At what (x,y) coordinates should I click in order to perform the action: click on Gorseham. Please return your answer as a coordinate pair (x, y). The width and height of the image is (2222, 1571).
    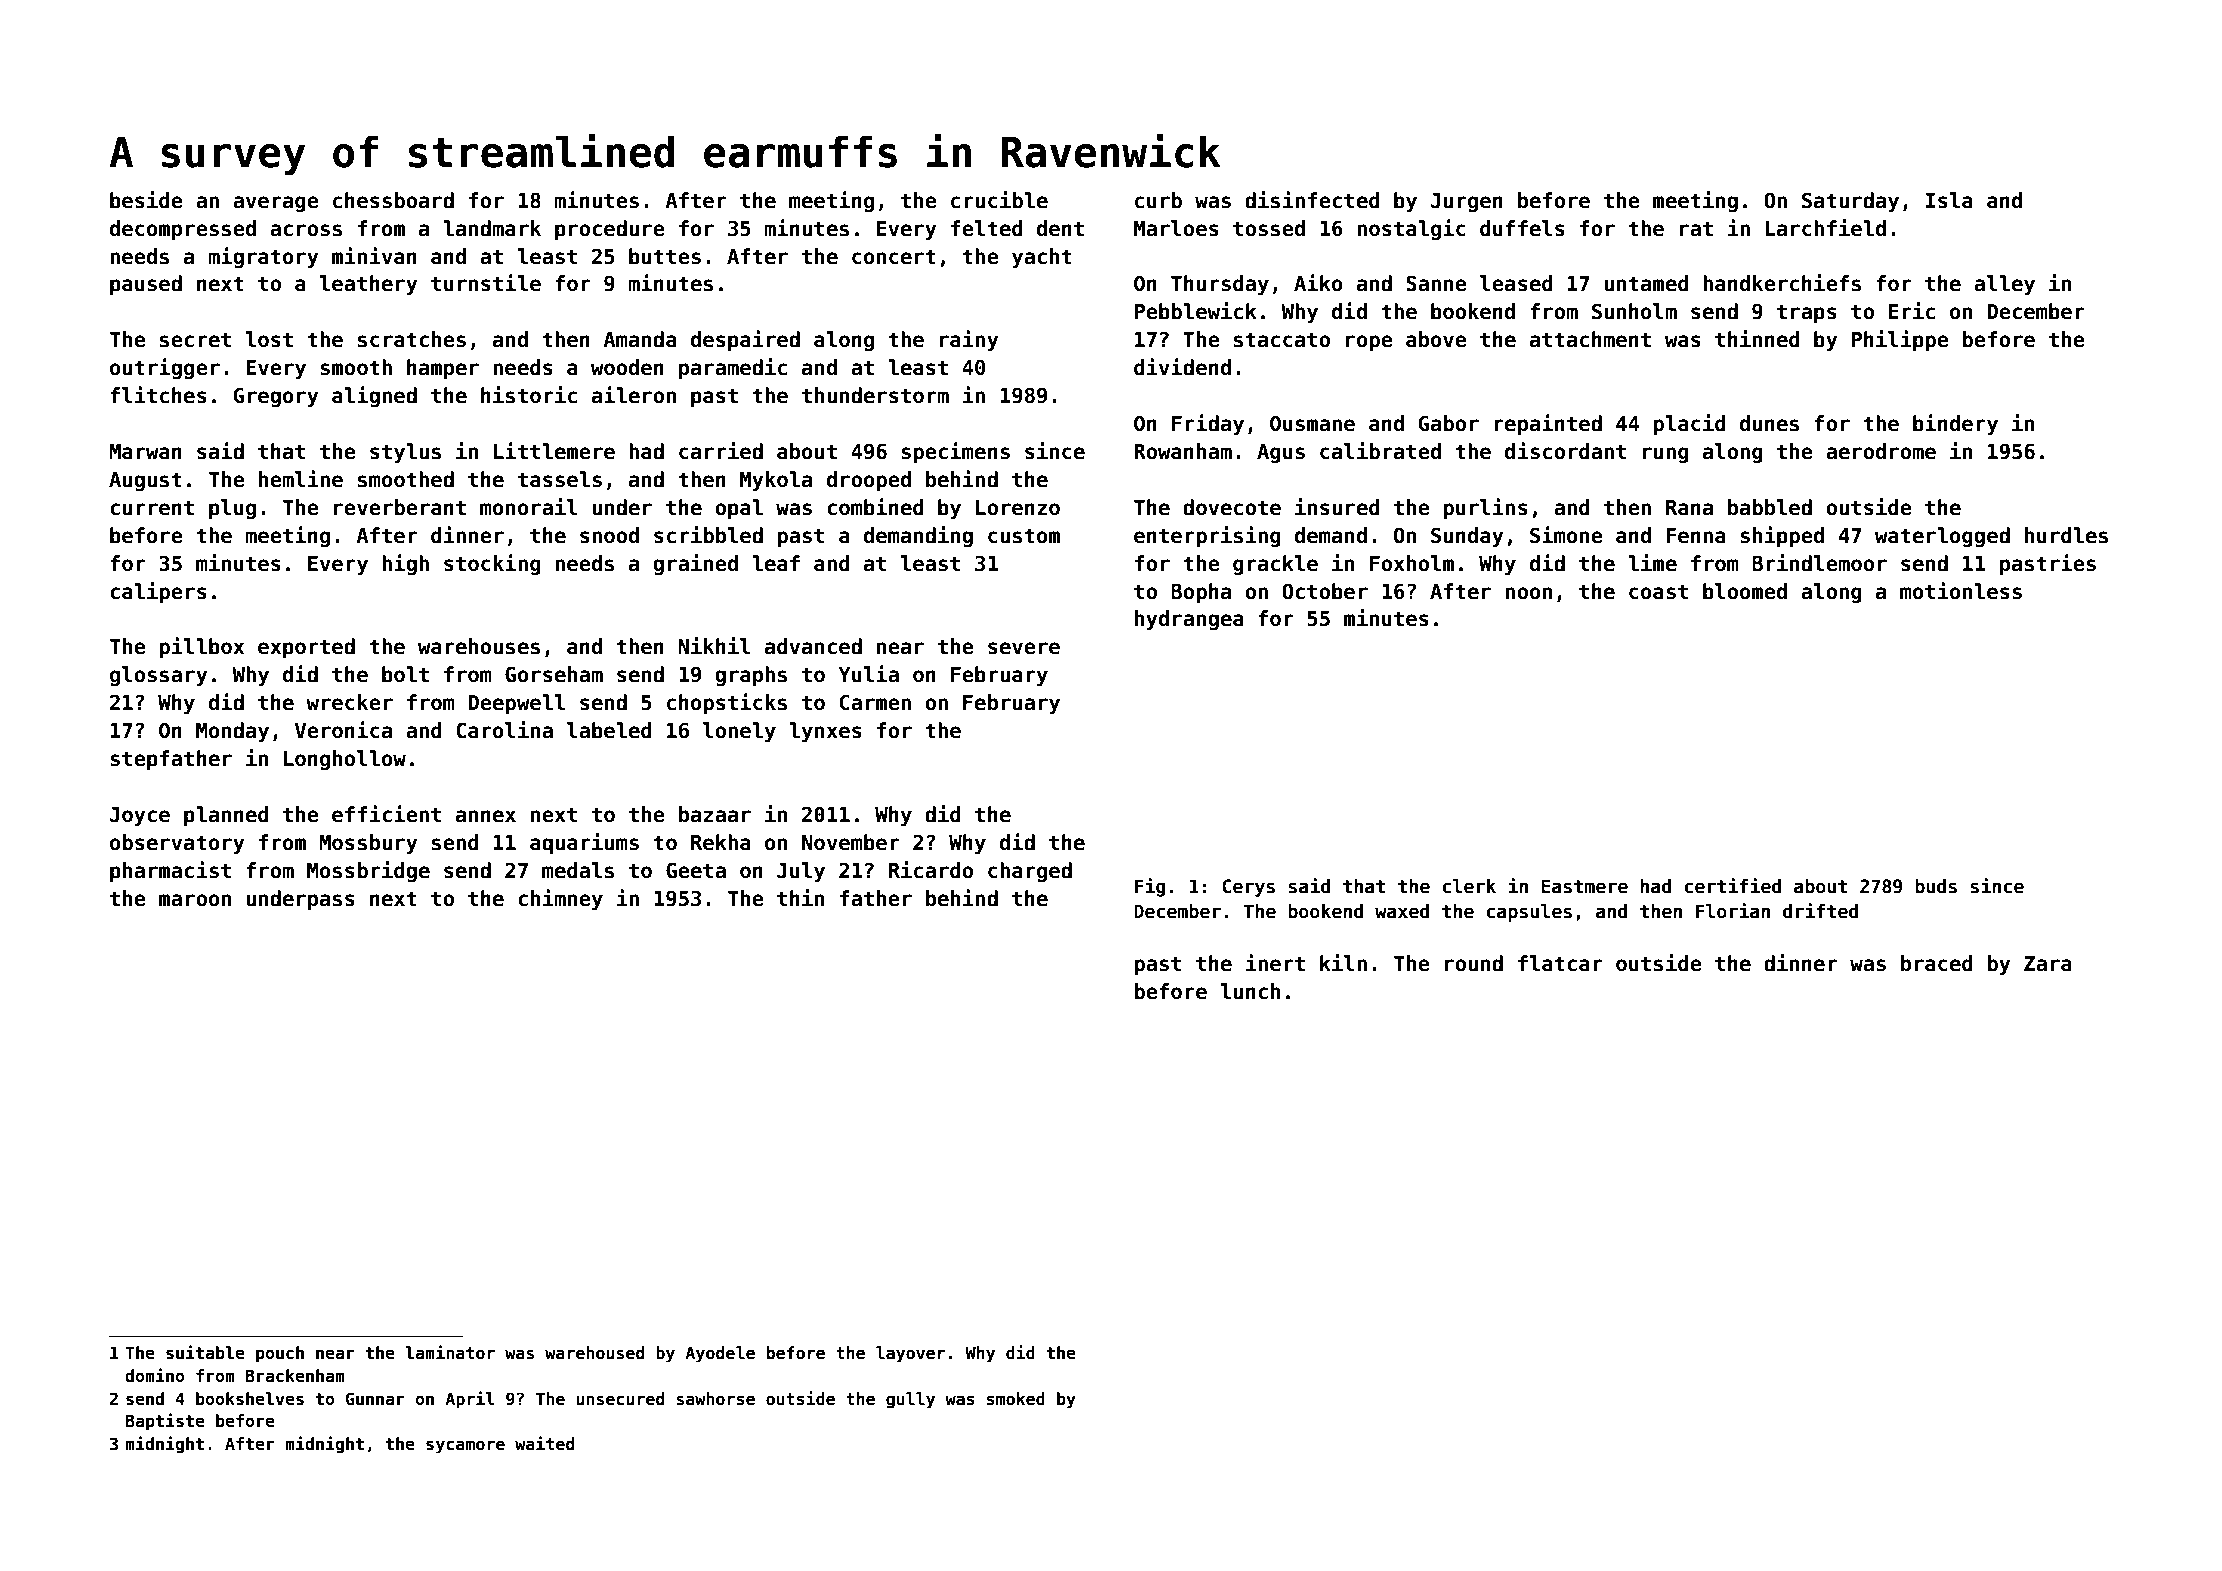
    Looking at the image, I should click on (554, 674).
